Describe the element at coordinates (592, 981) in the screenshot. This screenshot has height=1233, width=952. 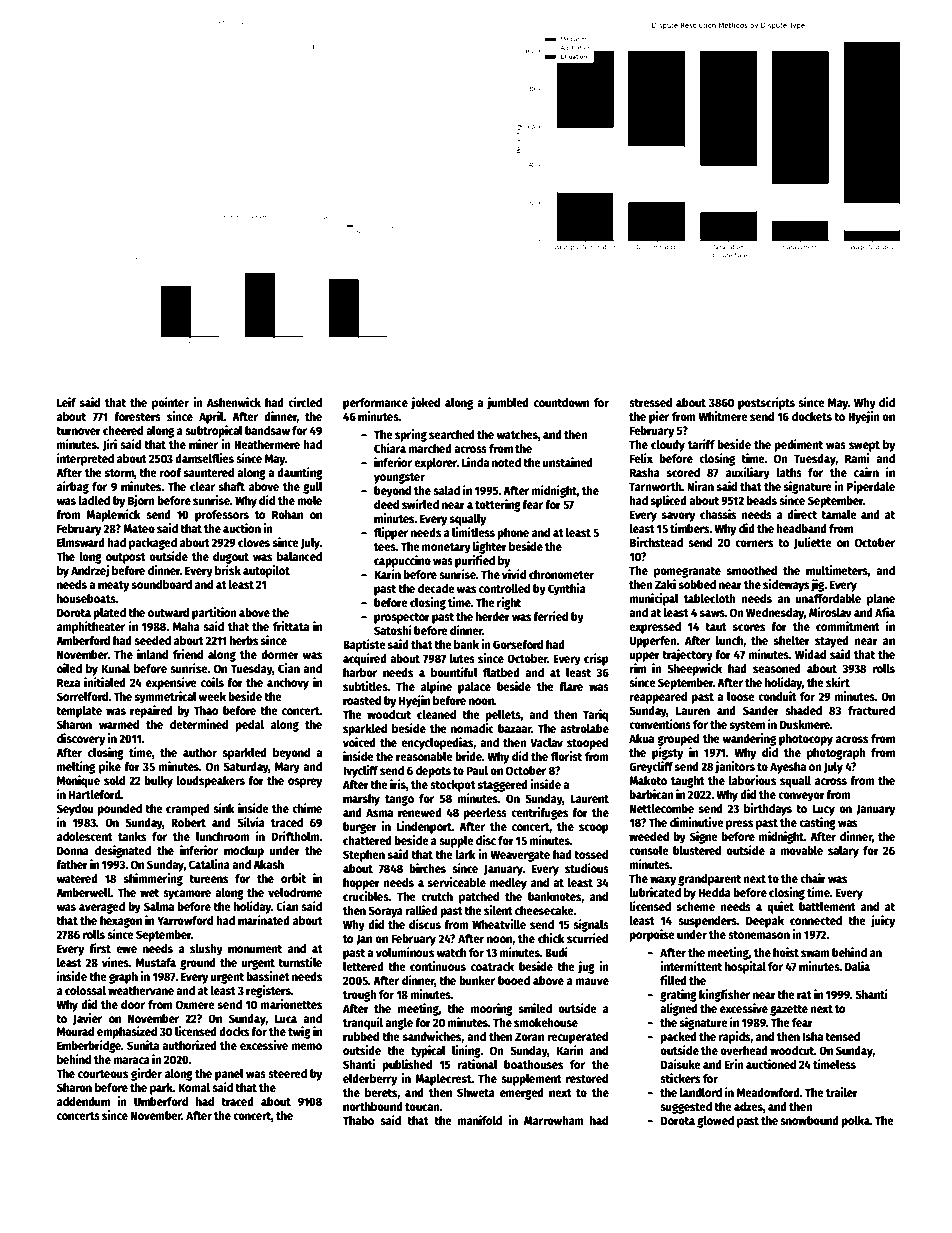
I see `mauve` at that location.
